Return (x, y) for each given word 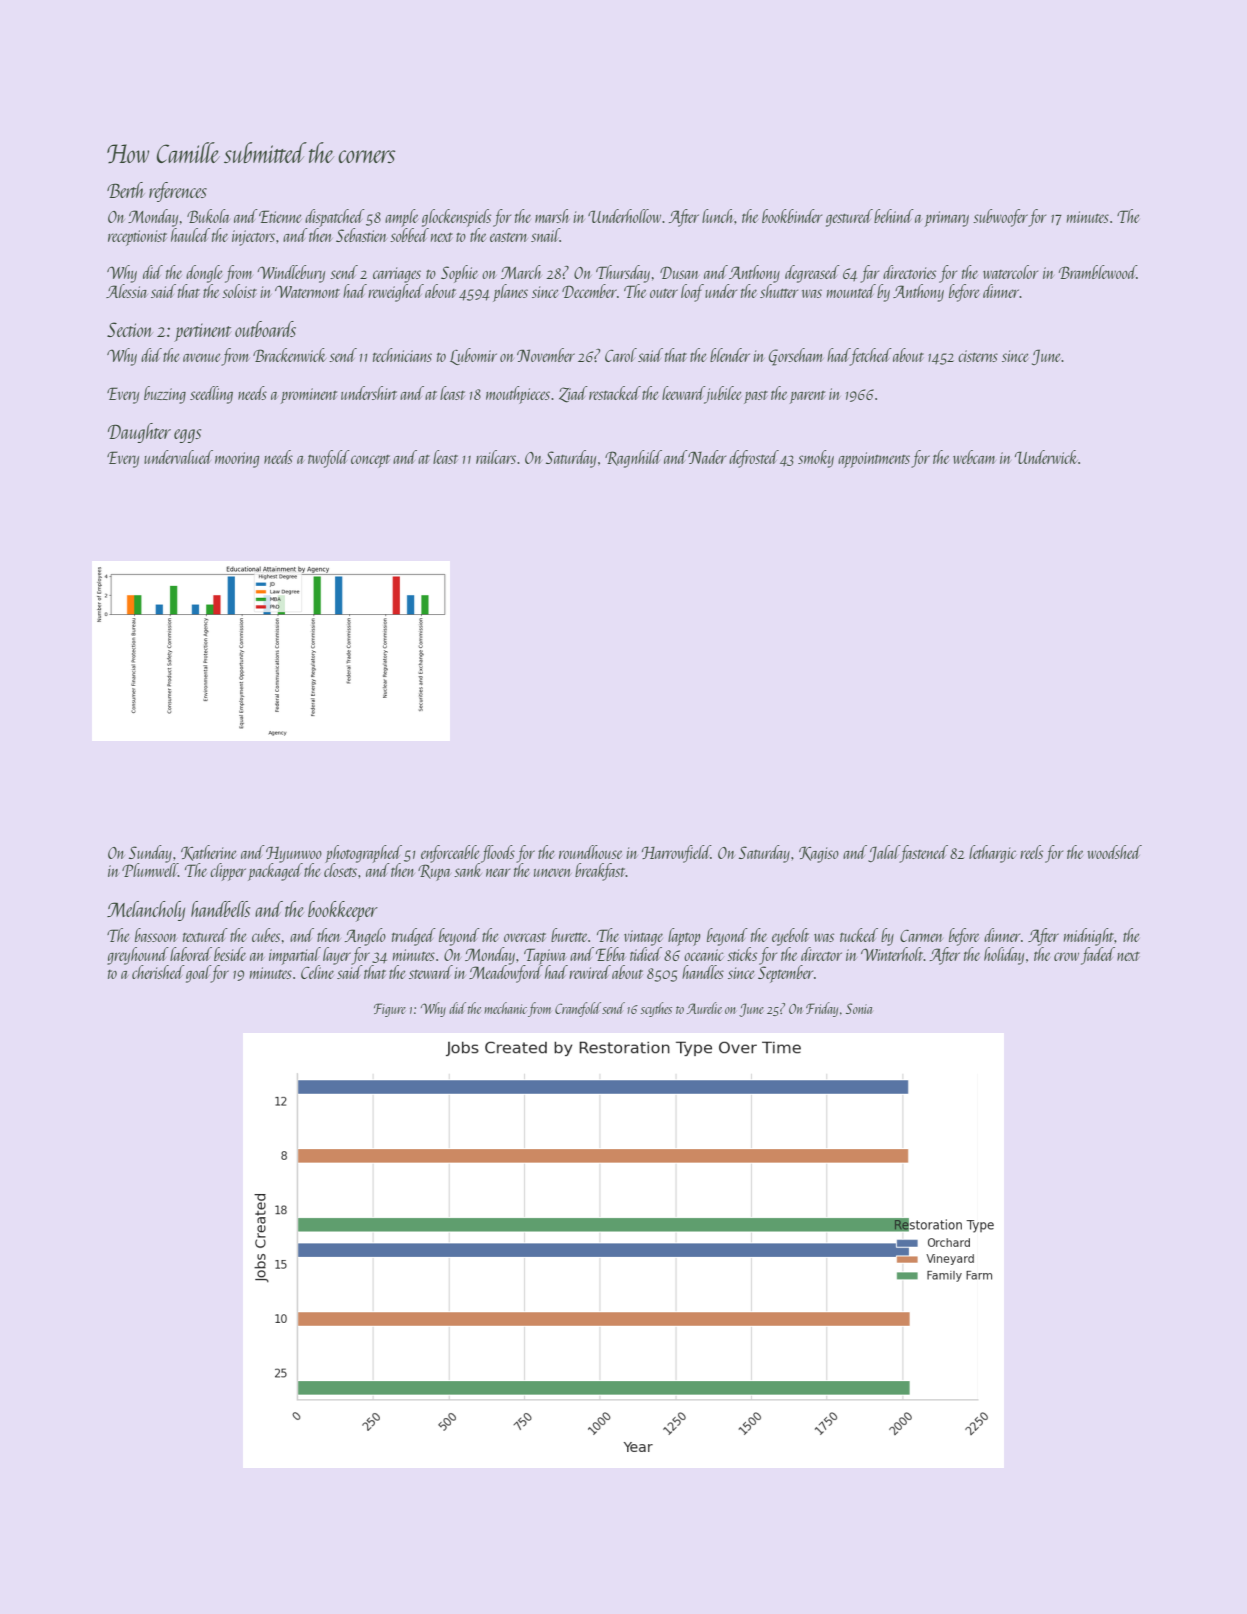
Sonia (859, 1008)
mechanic (505, 1008)
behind (894, 216)
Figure (390, 1010)
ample (401, 218)
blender (730, 355)
